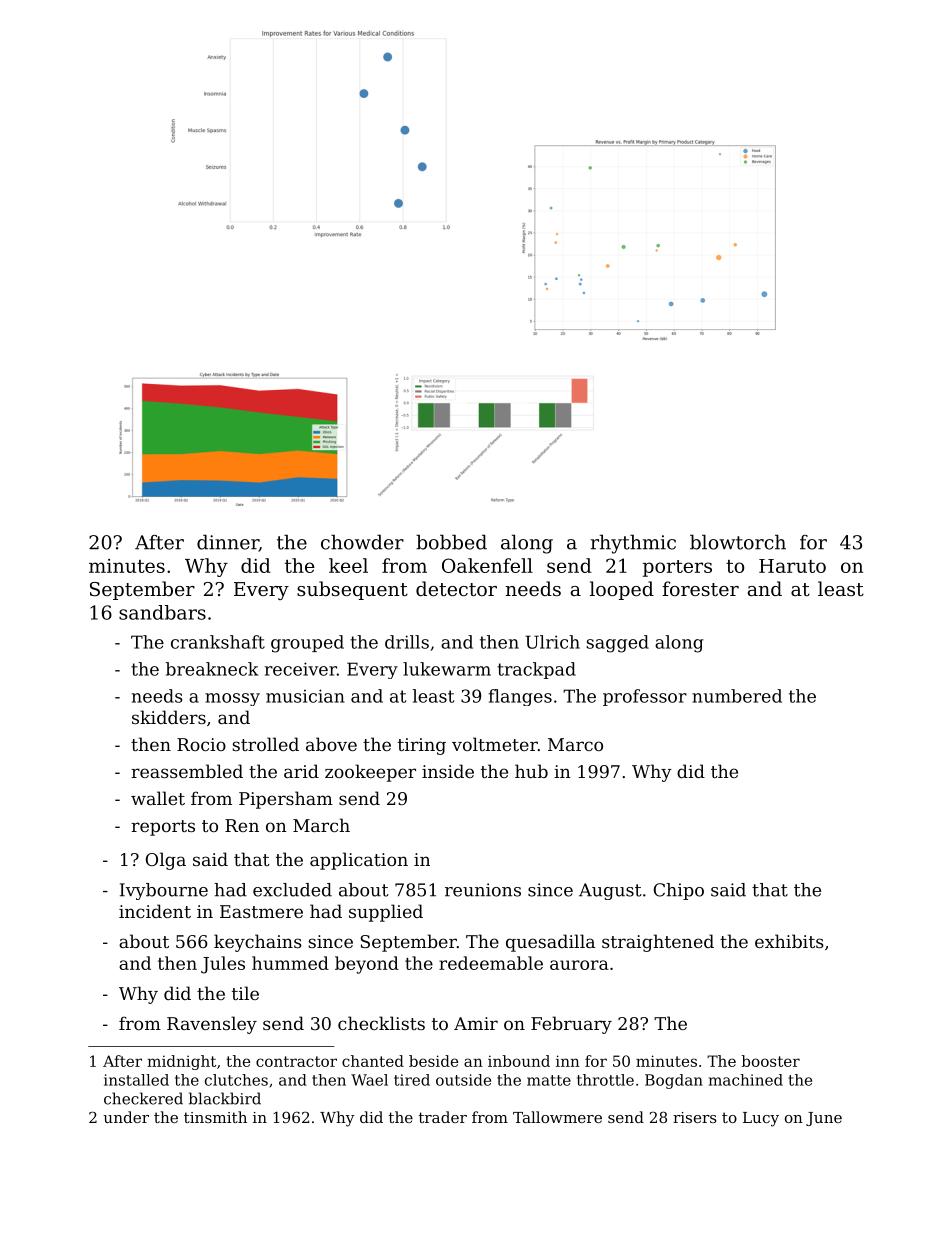 The width and height of the page is (952, 1233). I want to click on sandbars, so click(162, 612).
